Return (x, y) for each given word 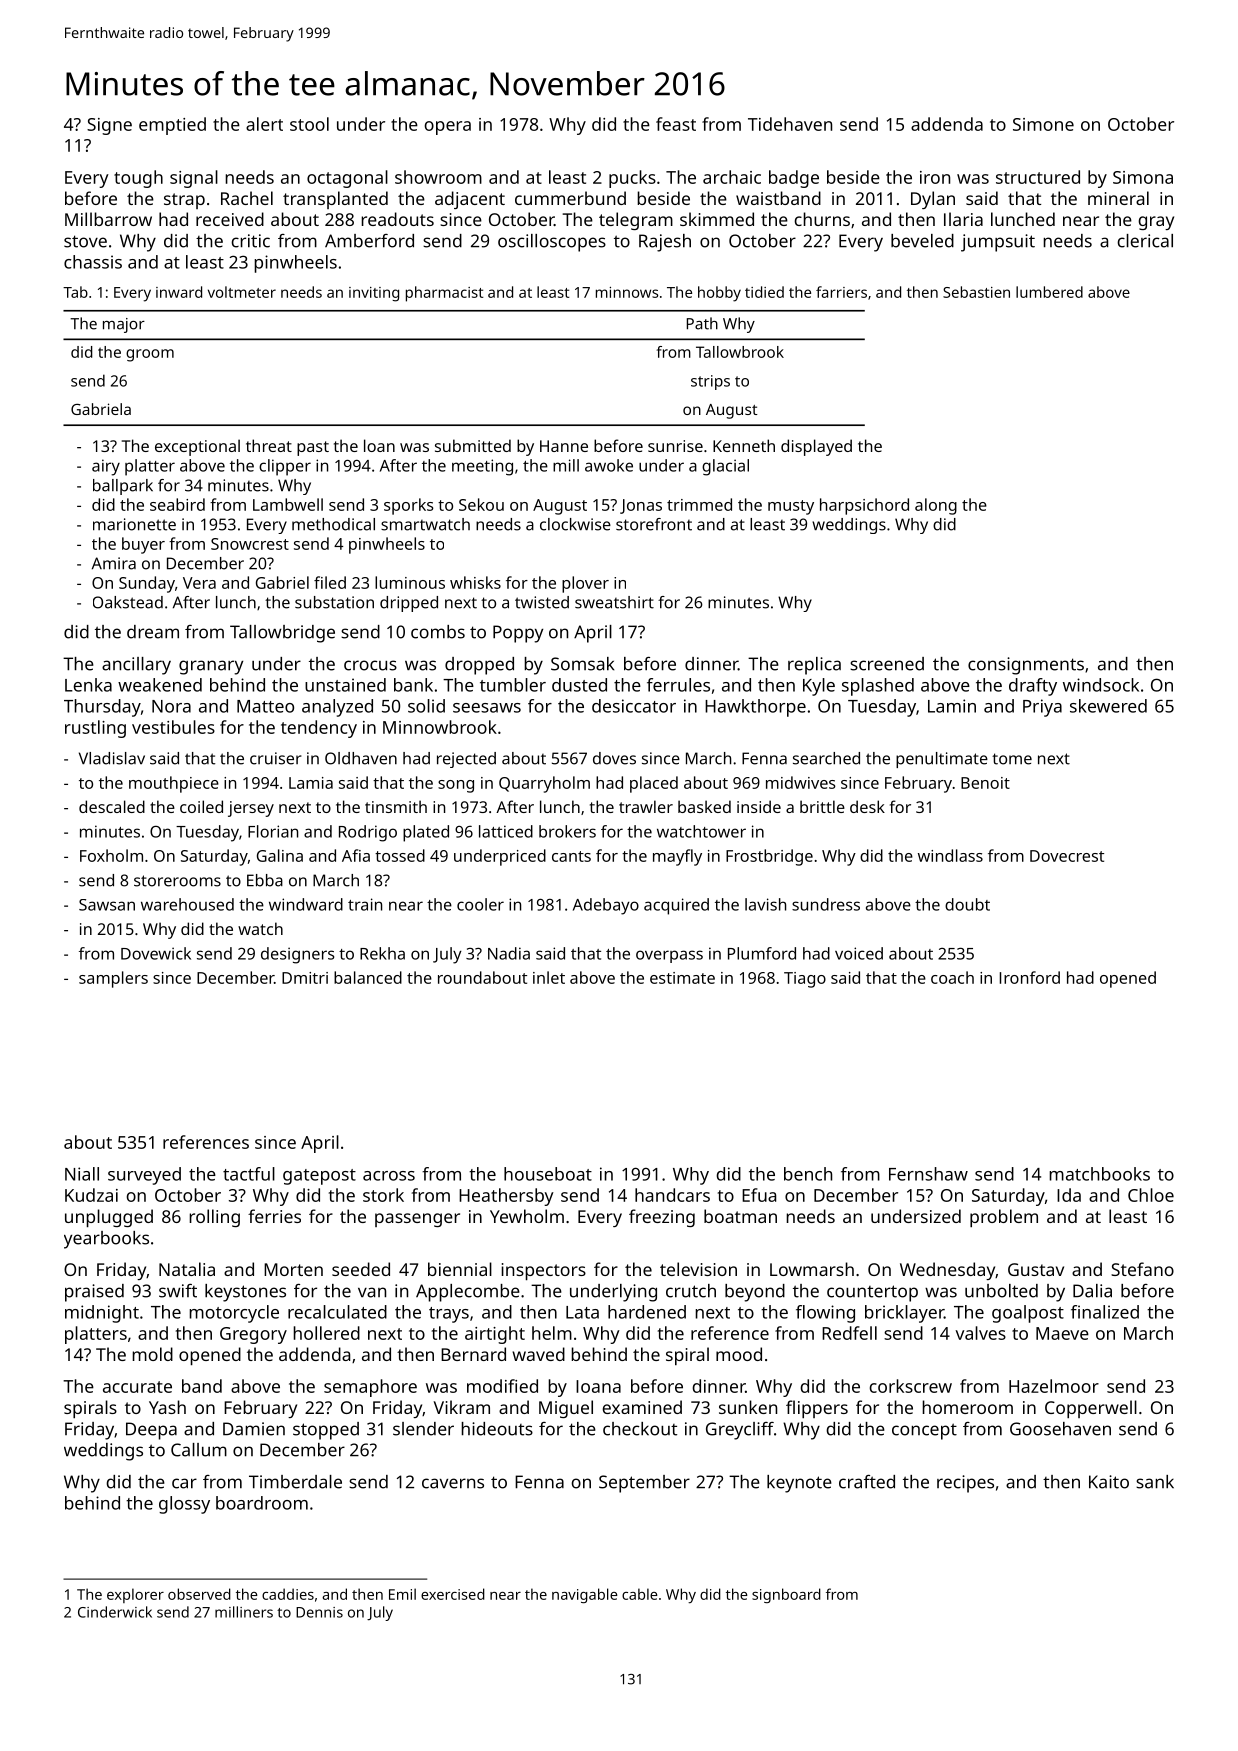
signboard (786, 1595)
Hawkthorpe (755, 708)
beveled (922, 241)
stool (309, 124)
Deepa (151, 1431)
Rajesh (665, 243)
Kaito (1109, 1482)
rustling (95, 729)
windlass (950, 855)
